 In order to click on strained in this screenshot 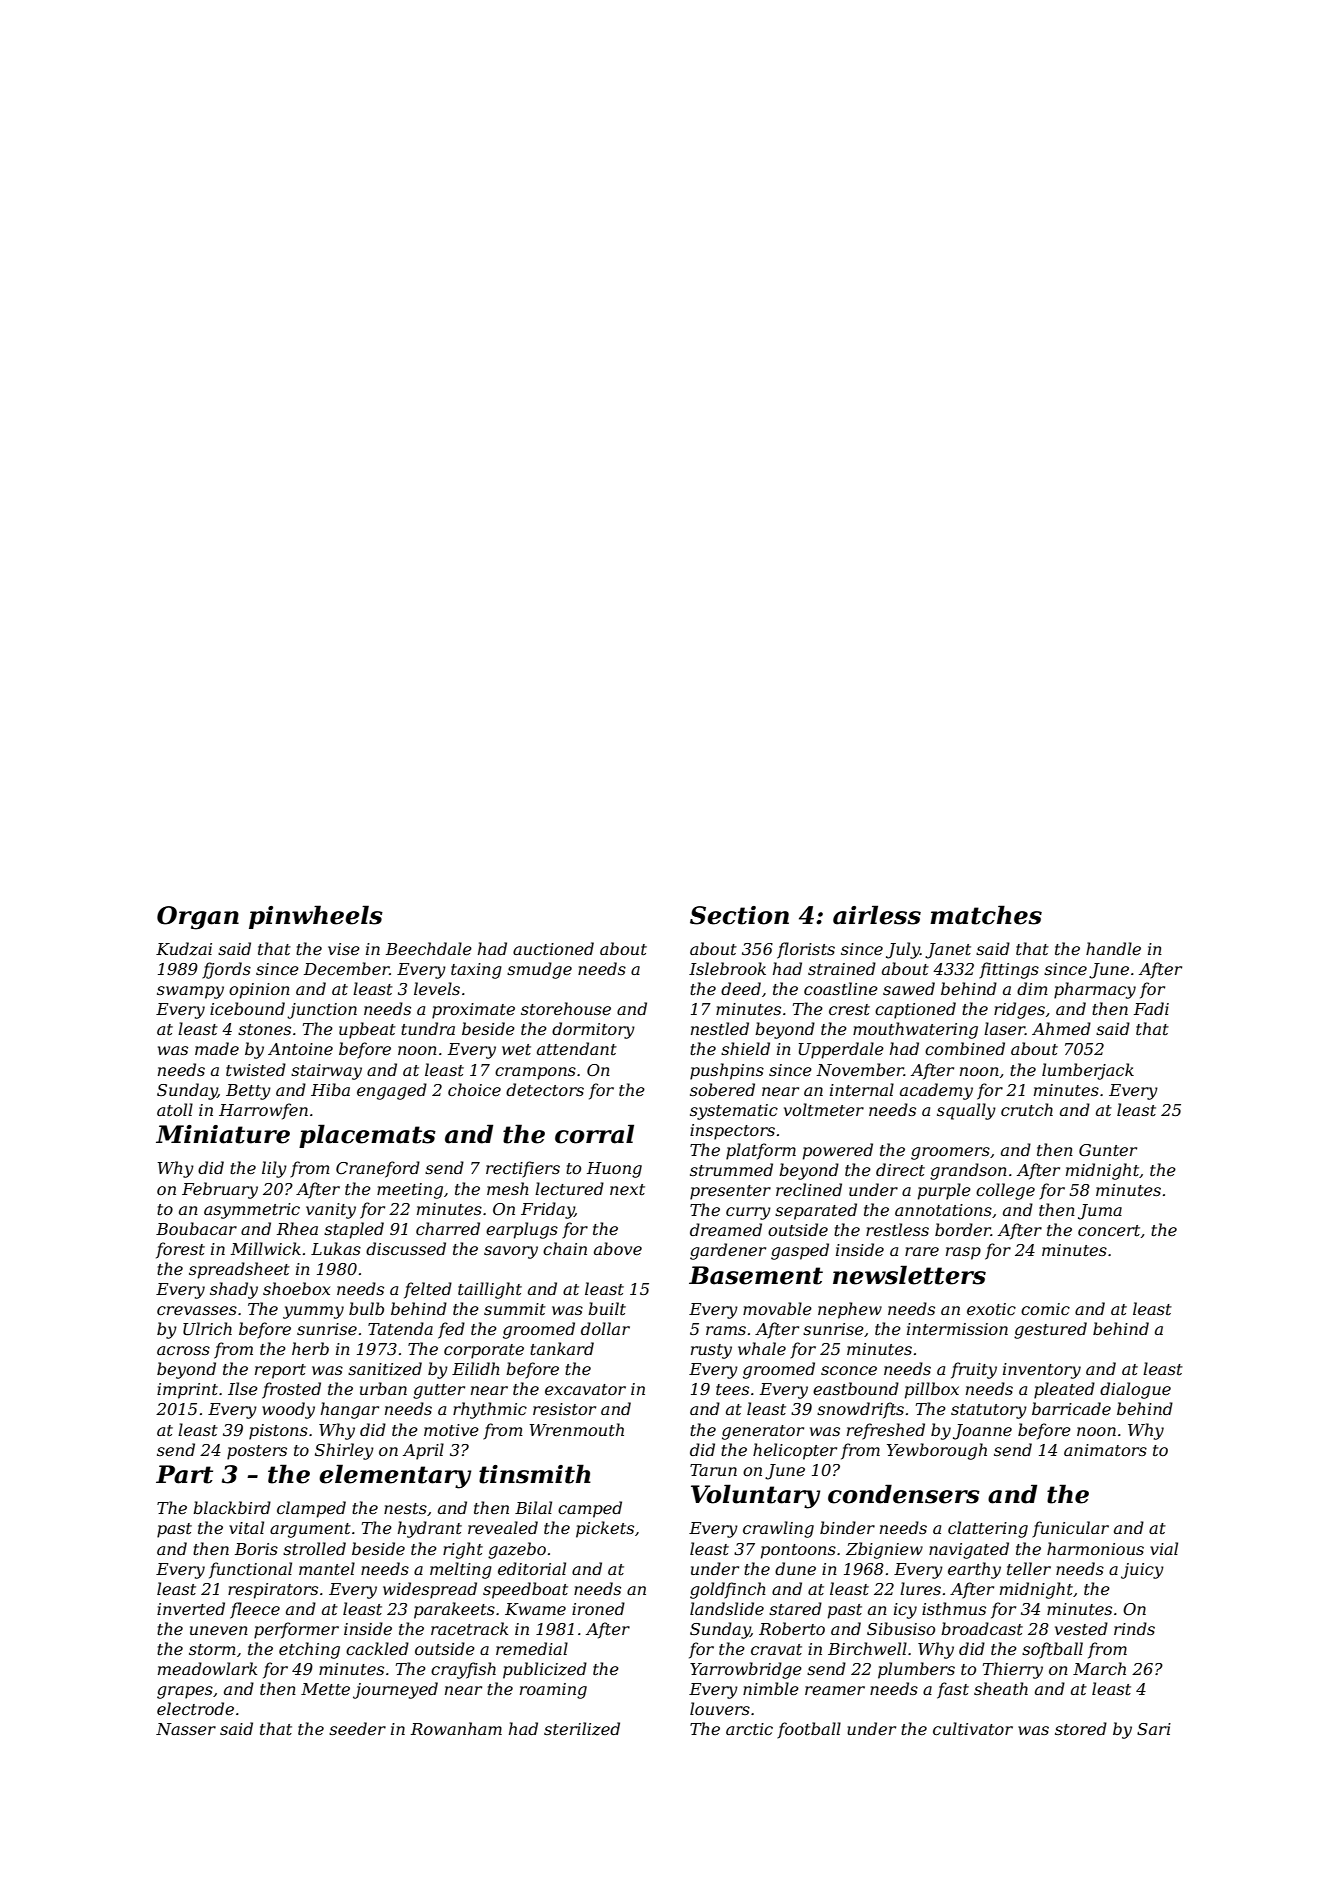, I will do `click(842, 968)`.
